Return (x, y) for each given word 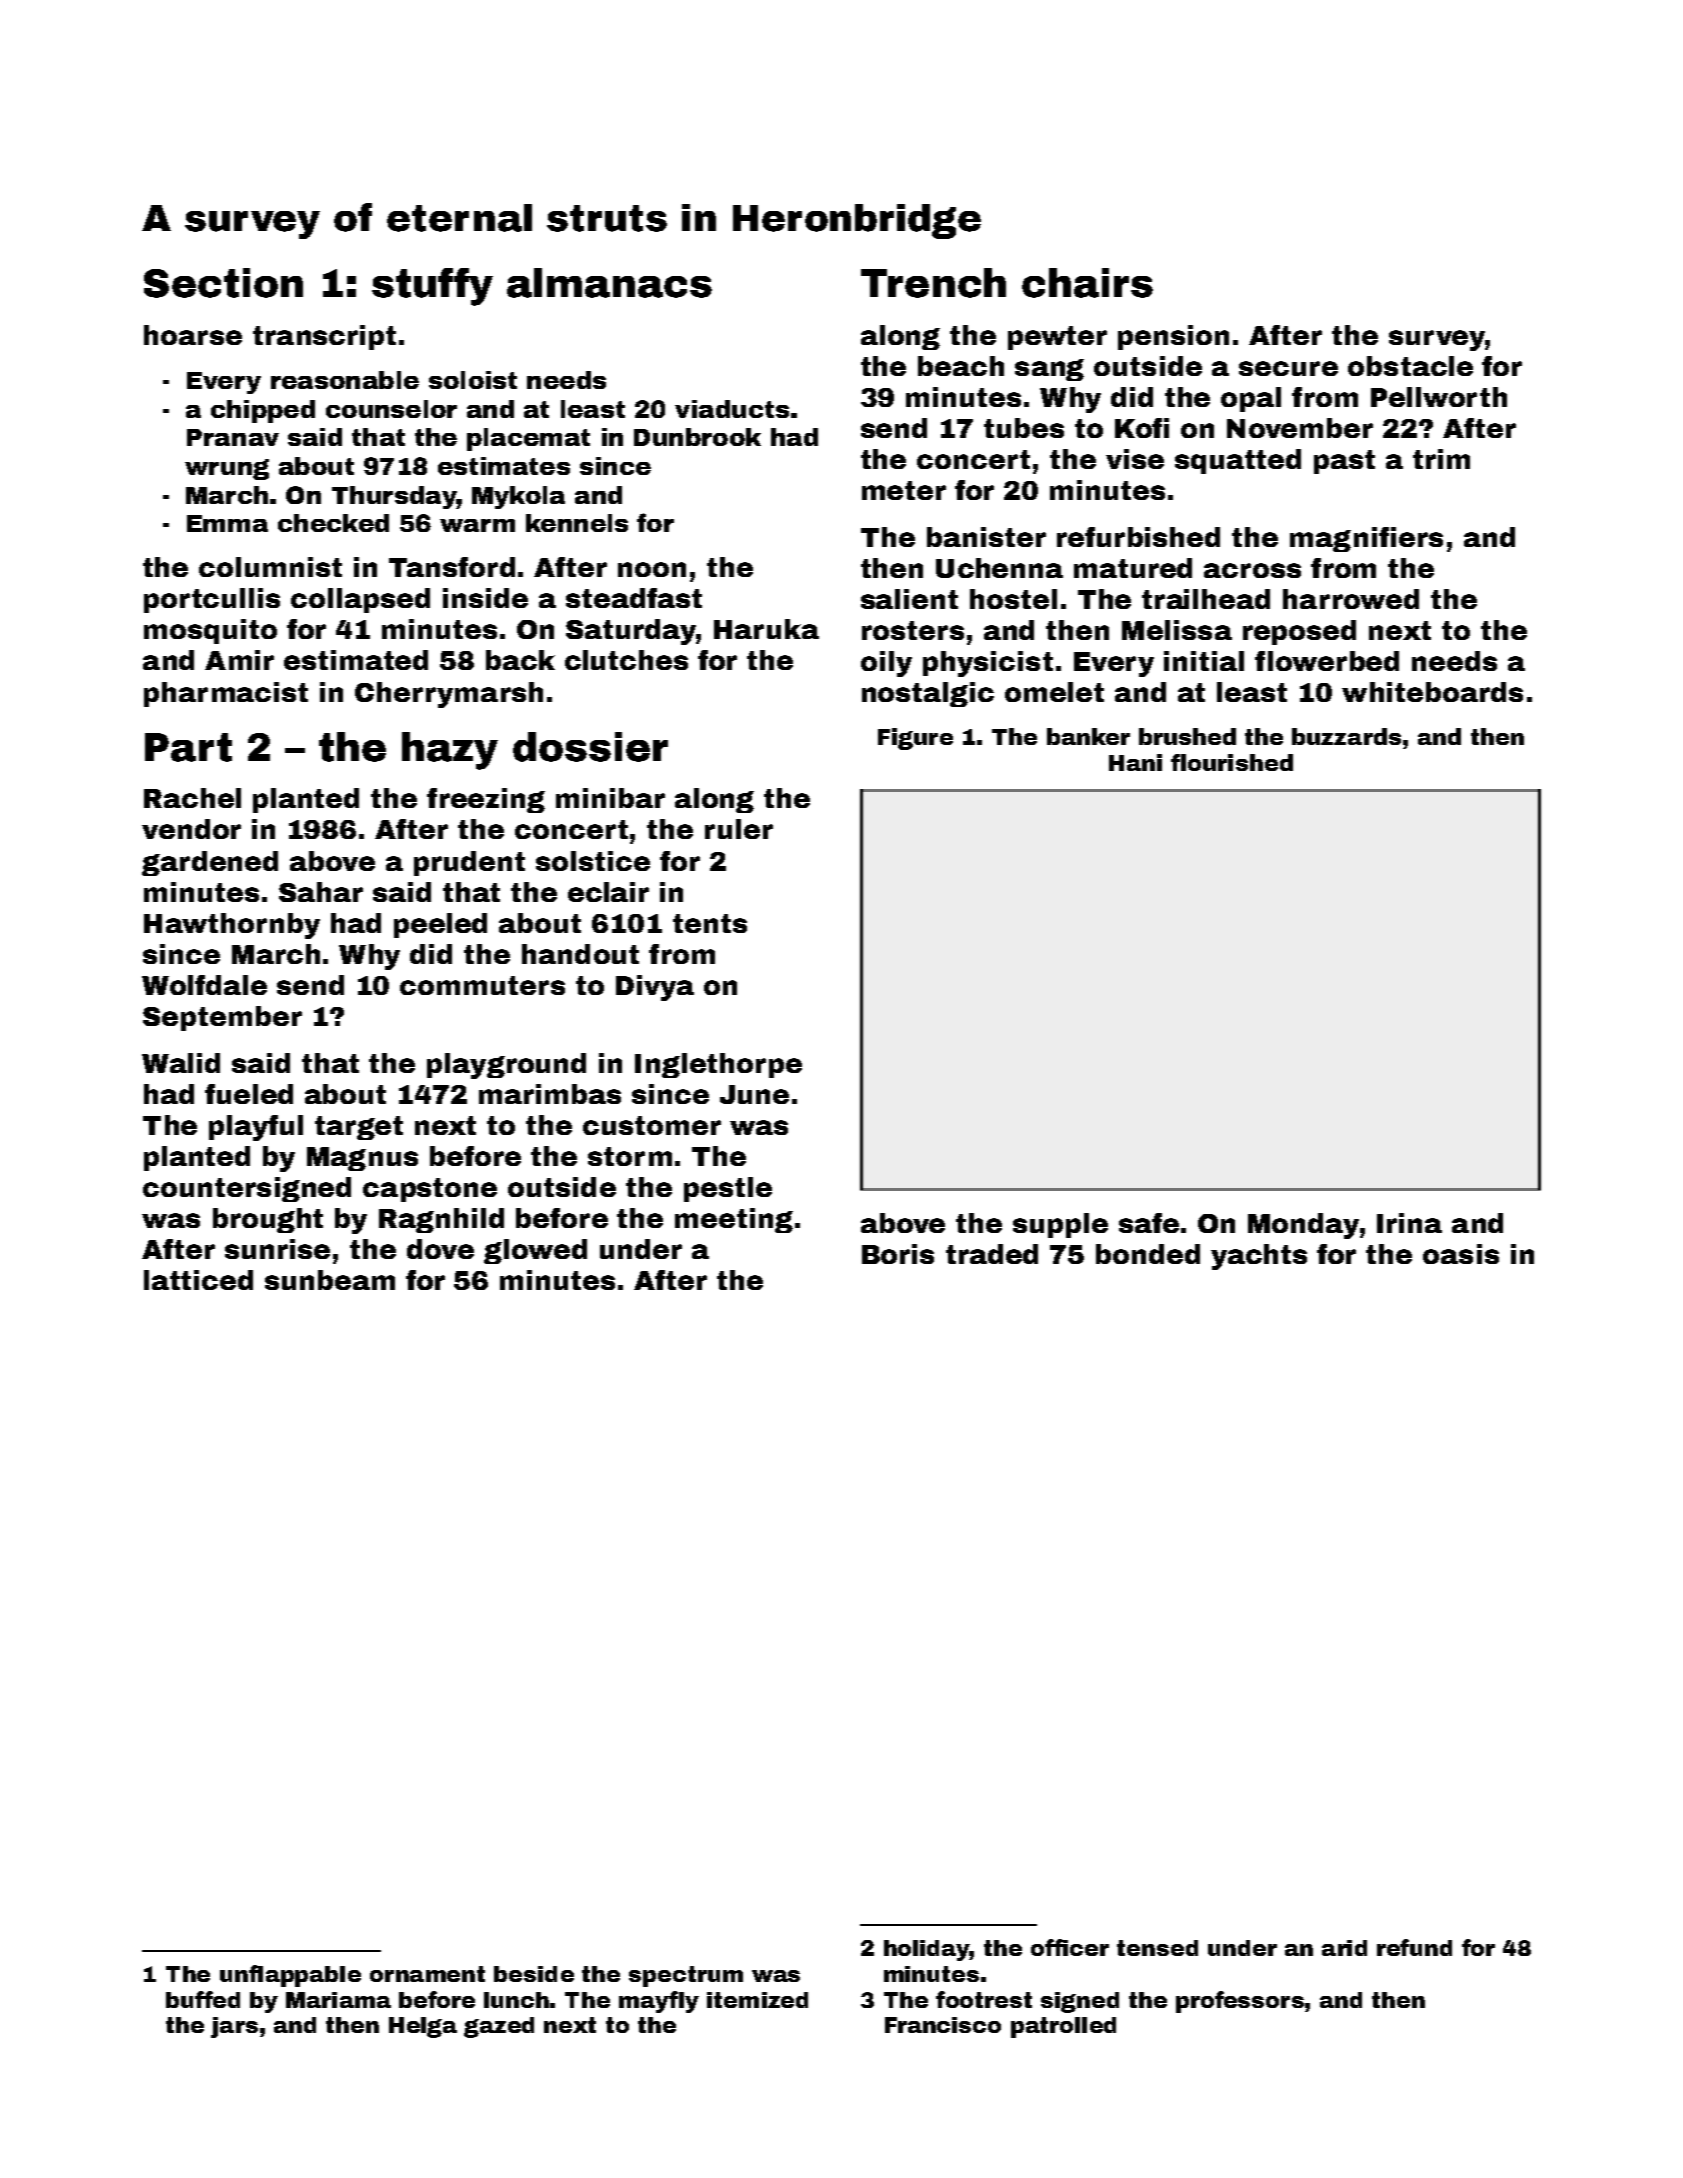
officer (1070, 1947)
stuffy (432, 287)
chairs (1087, 283)
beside (534, 1974)
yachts (1259, 1257)
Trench (933, 283)
